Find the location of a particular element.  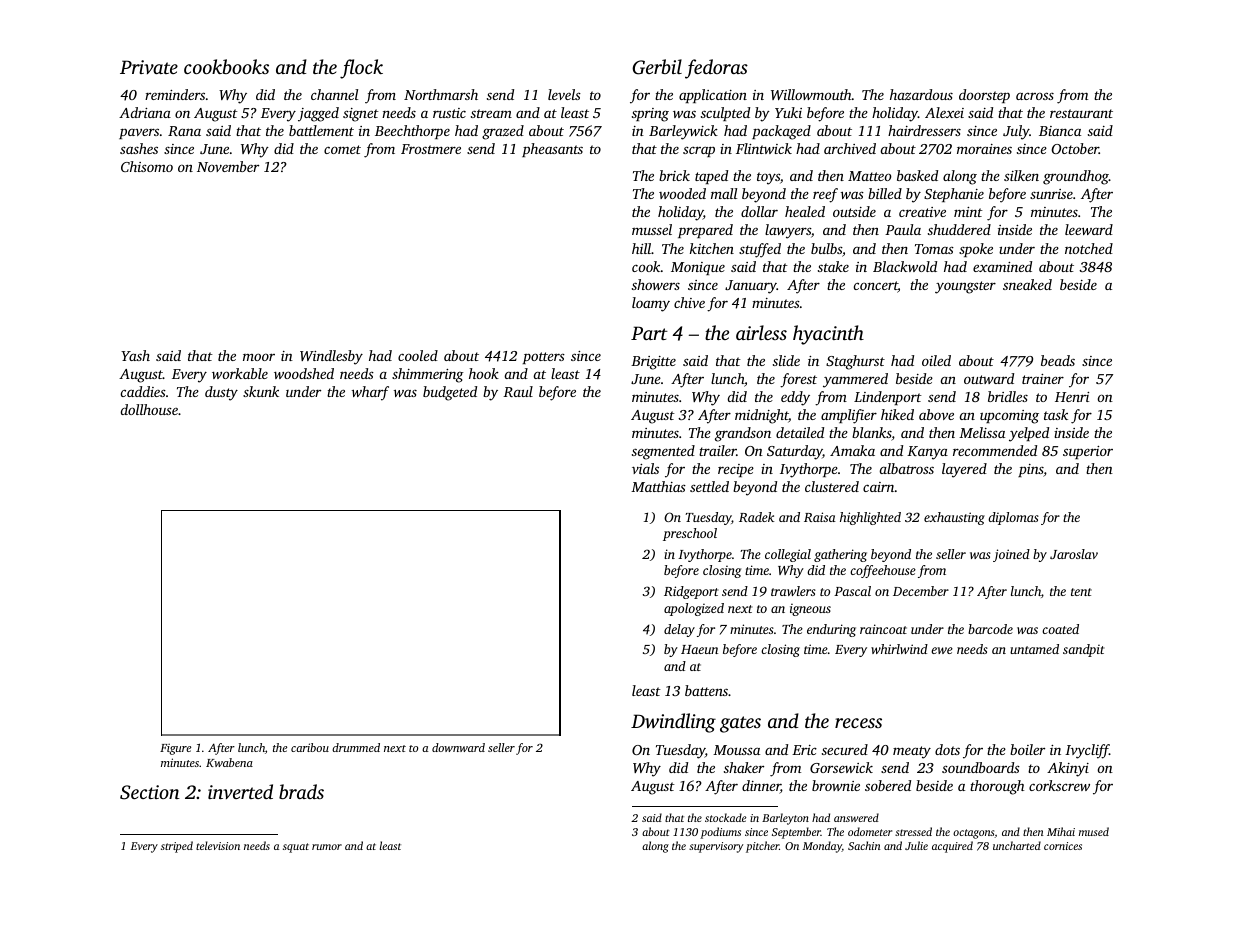

moor is located at coordinates (259, 357).
